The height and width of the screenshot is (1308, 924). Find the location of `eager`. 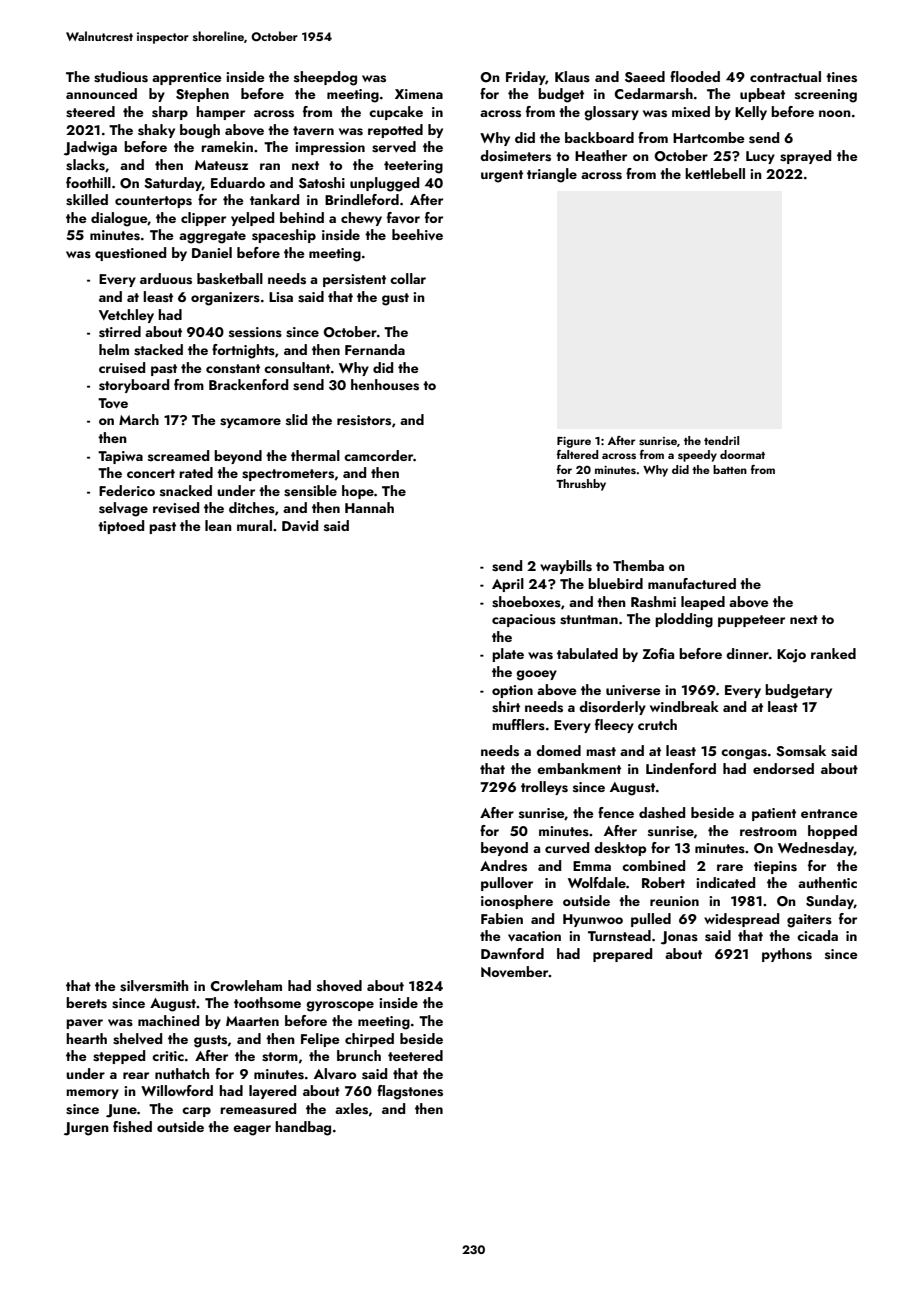

eager is located at coordinates (252, 1130).
